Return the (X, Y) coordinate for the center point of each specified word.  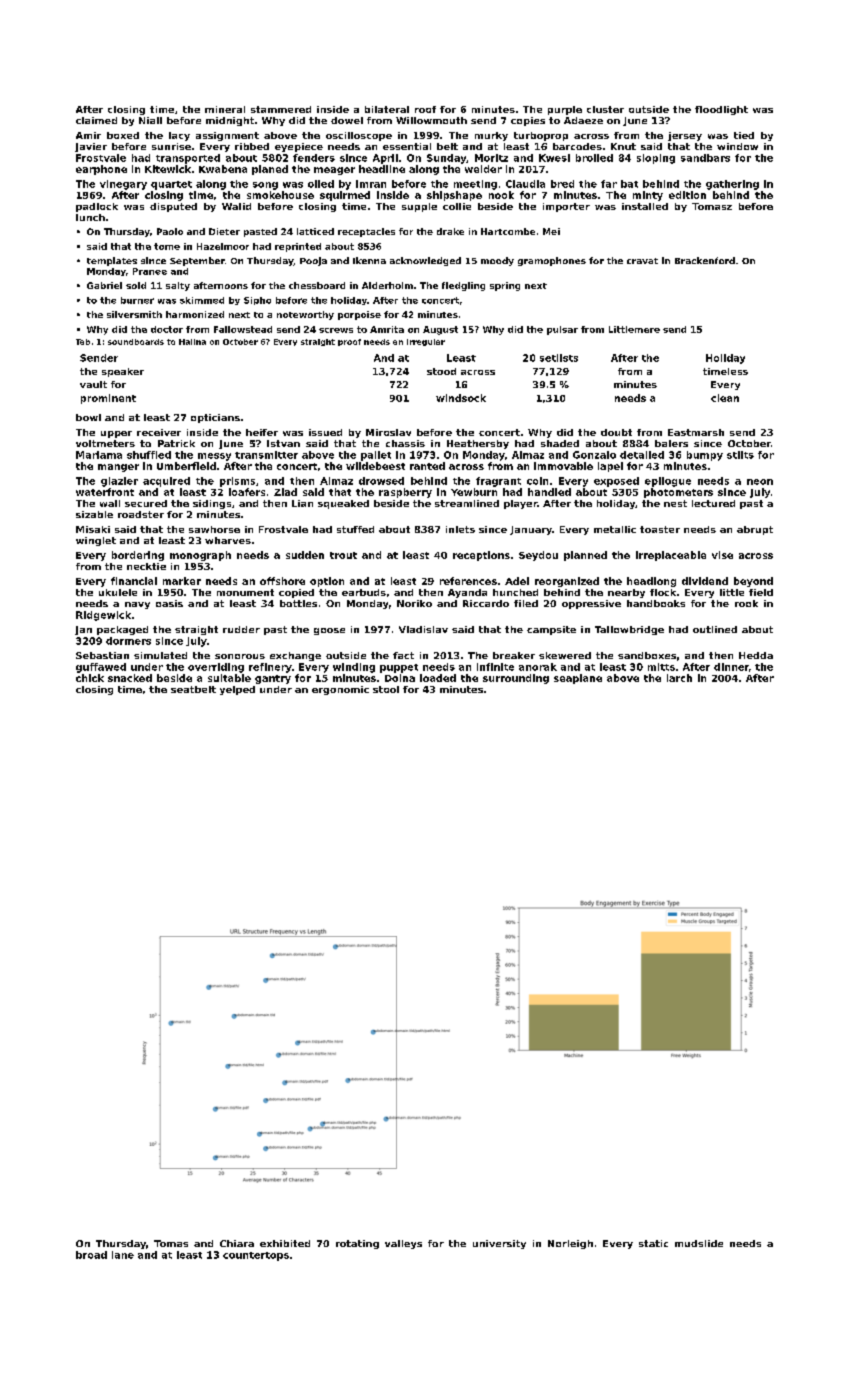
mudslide (699, 1243)
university (499, 1244)
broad (91, 1255)
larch (679, 678)
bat (629, 184)
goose (329, 631)
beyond (753, 582)
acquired (166, 482)
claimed (96, 120)
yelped (237, 690)
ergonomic (340, 690)
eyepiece (299, 147)
